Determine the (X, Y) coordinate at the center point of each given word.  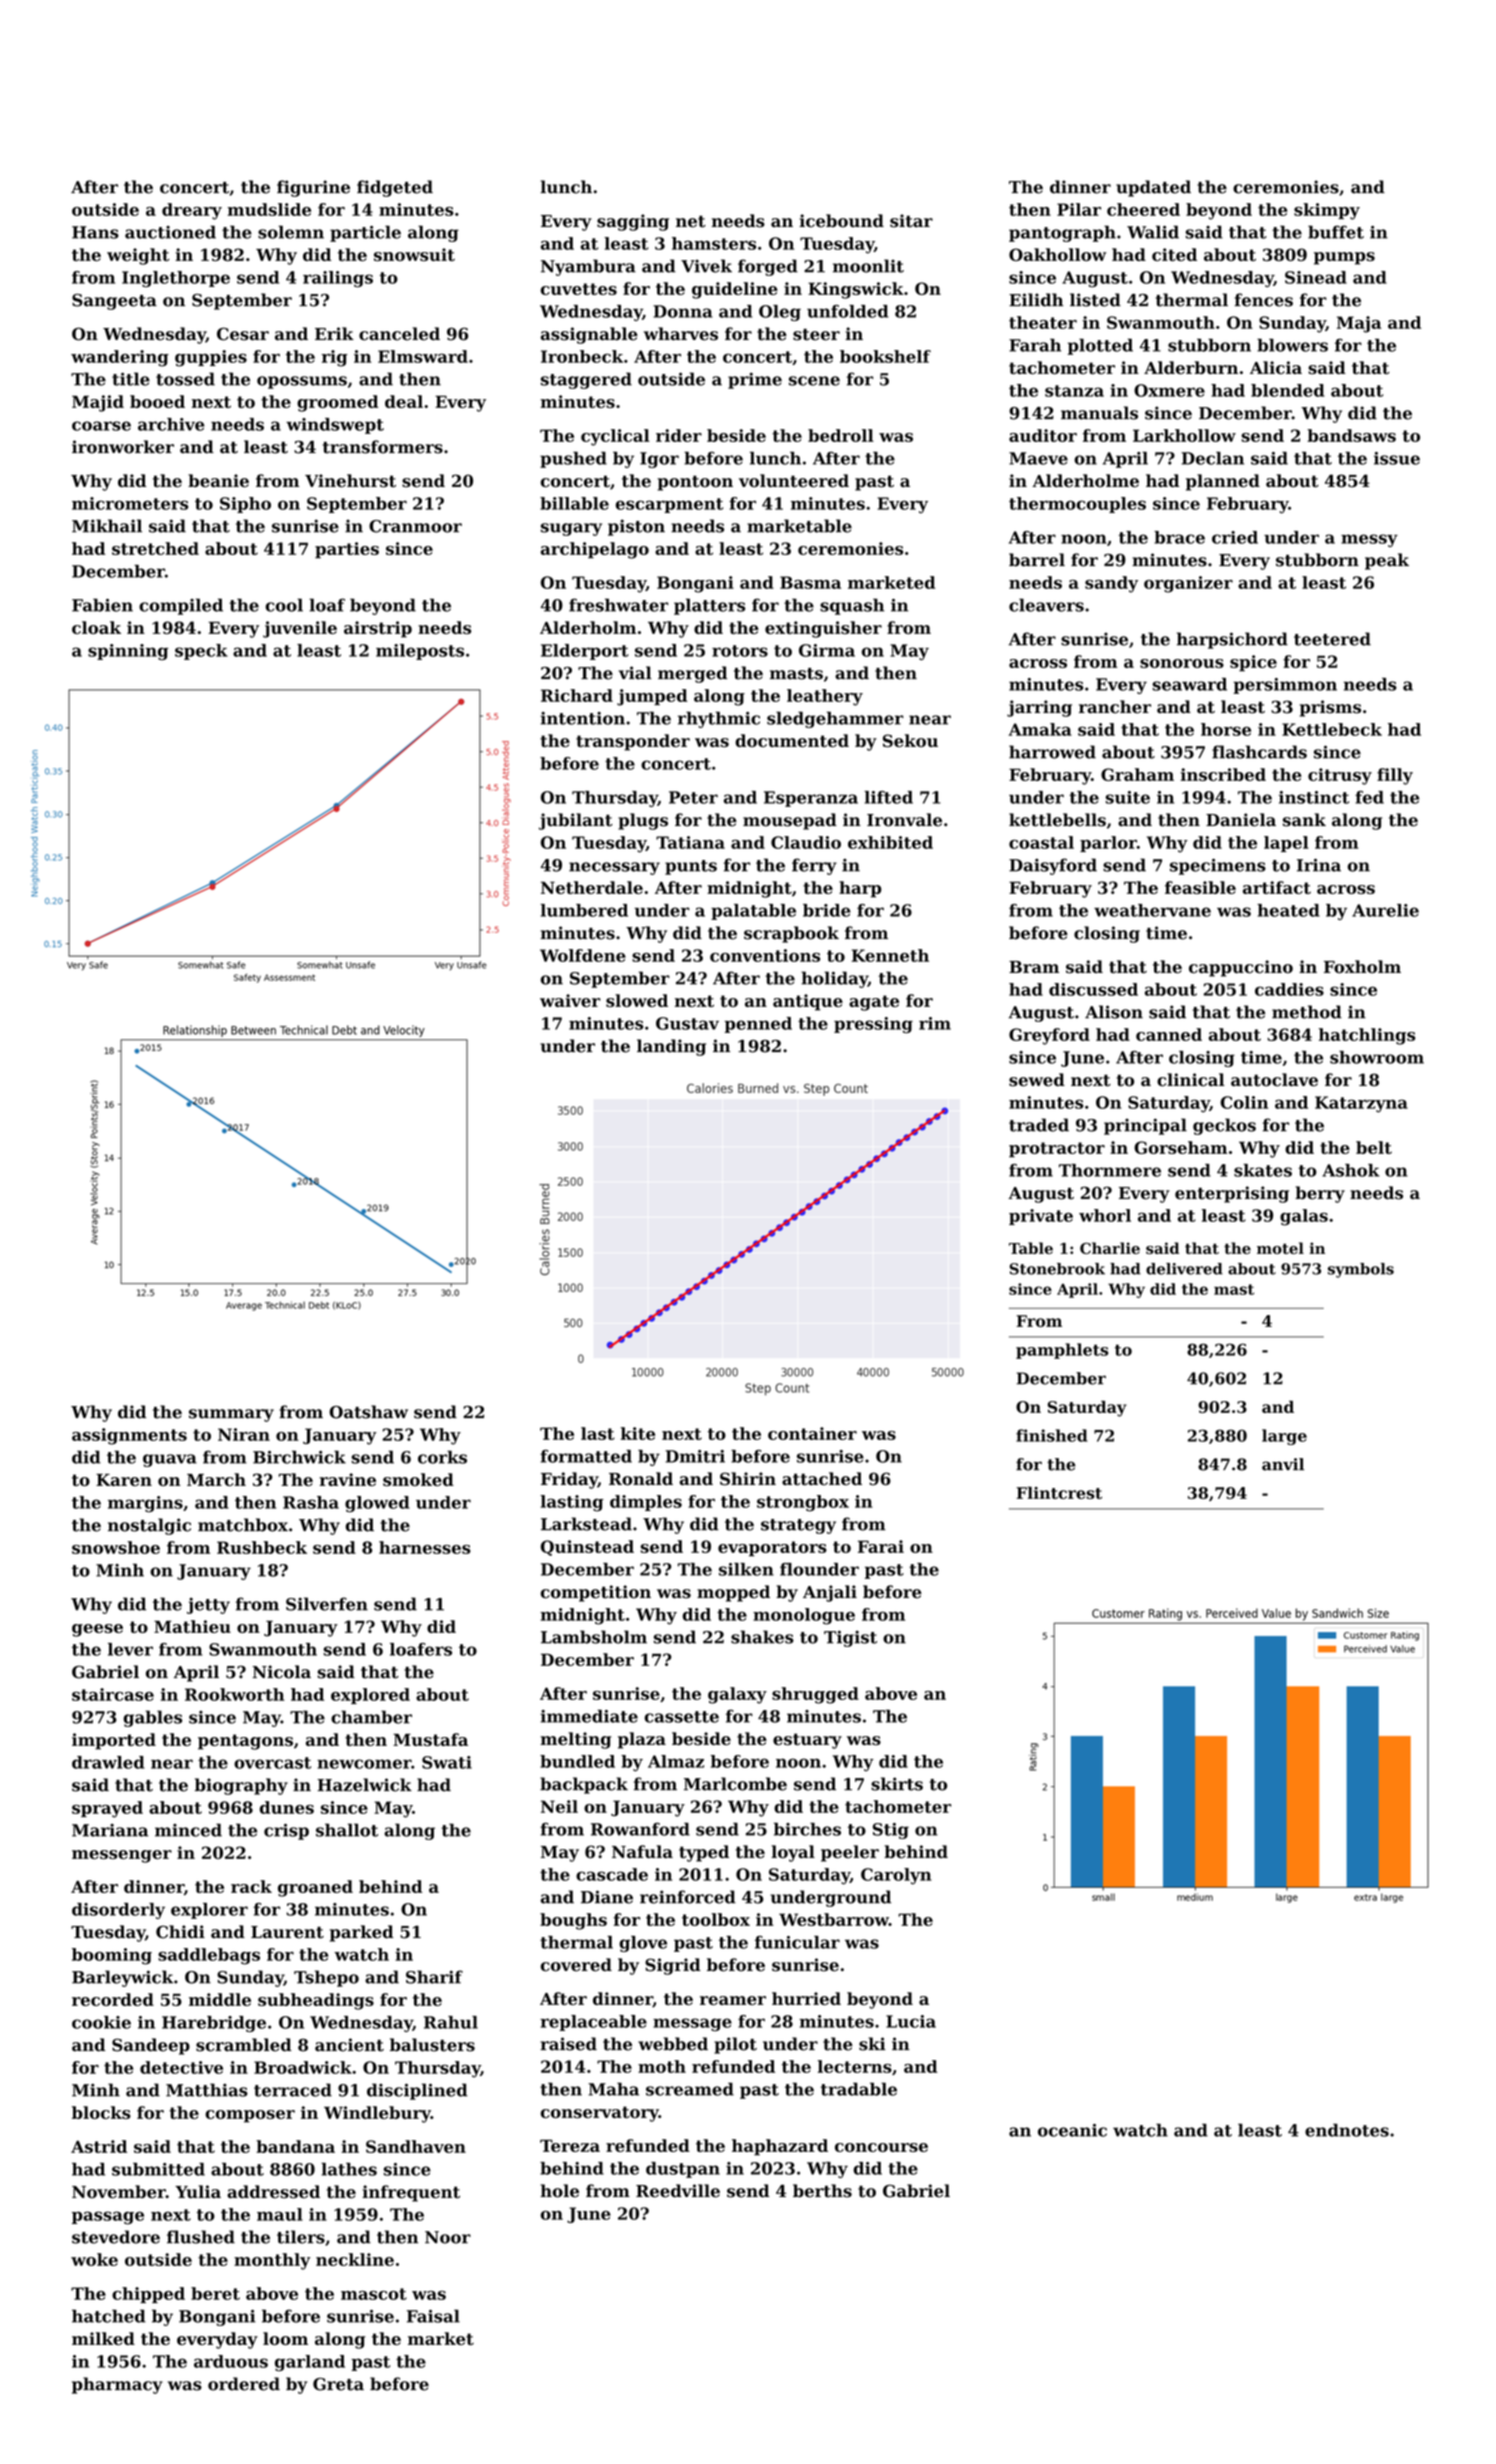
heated (1288, 910)
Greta (338, 2384)
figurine (313, 188)
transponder (633, 742)
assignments (129, 1436)
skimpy (1327, 211)
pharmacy (117, 2385)
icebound (841, 221)
